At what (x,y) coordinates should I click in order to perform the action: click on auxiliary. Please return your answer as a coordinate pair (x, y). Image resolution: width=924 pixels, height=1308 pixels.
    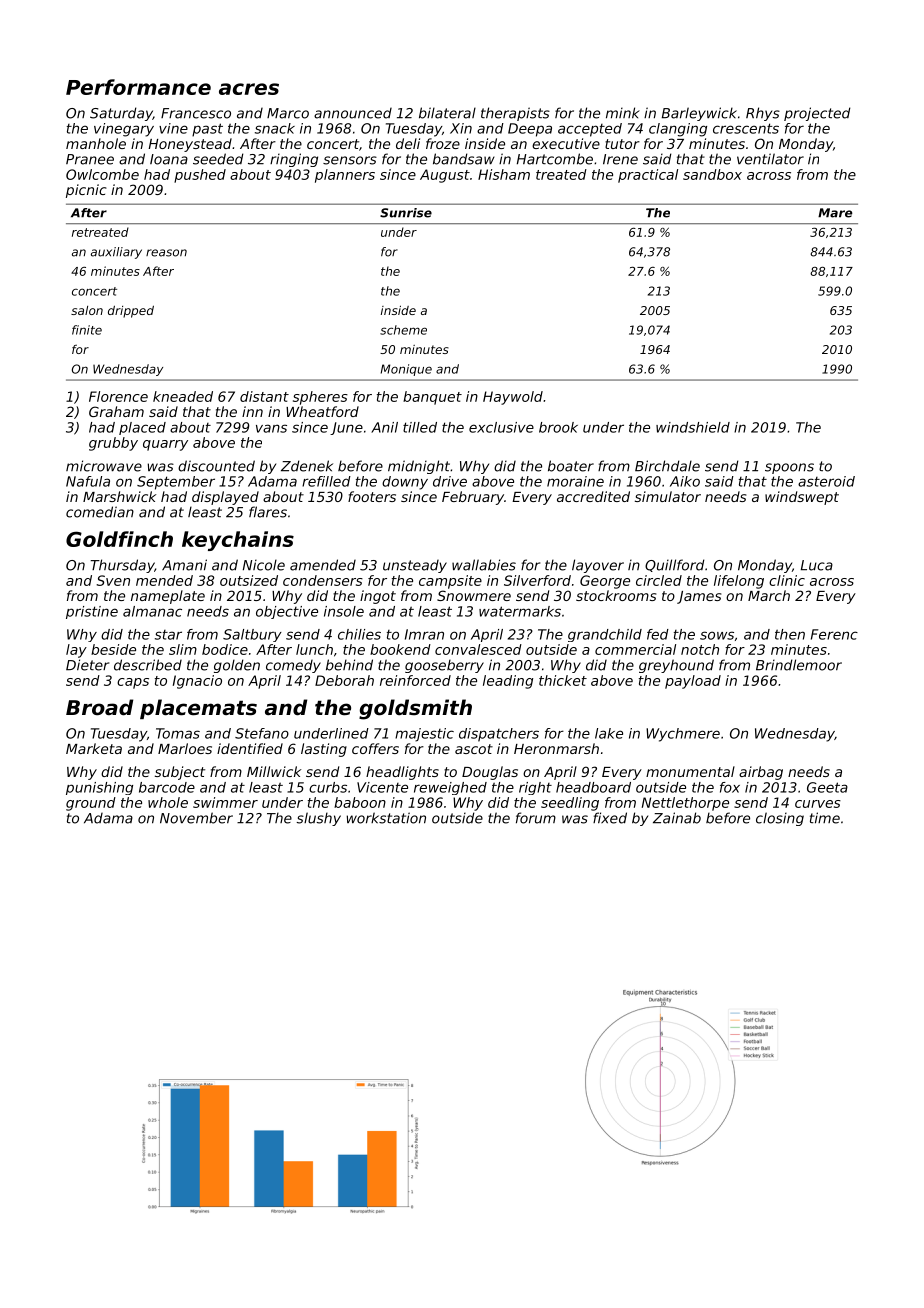
    Looking at the image, I should click on (116, 253).
